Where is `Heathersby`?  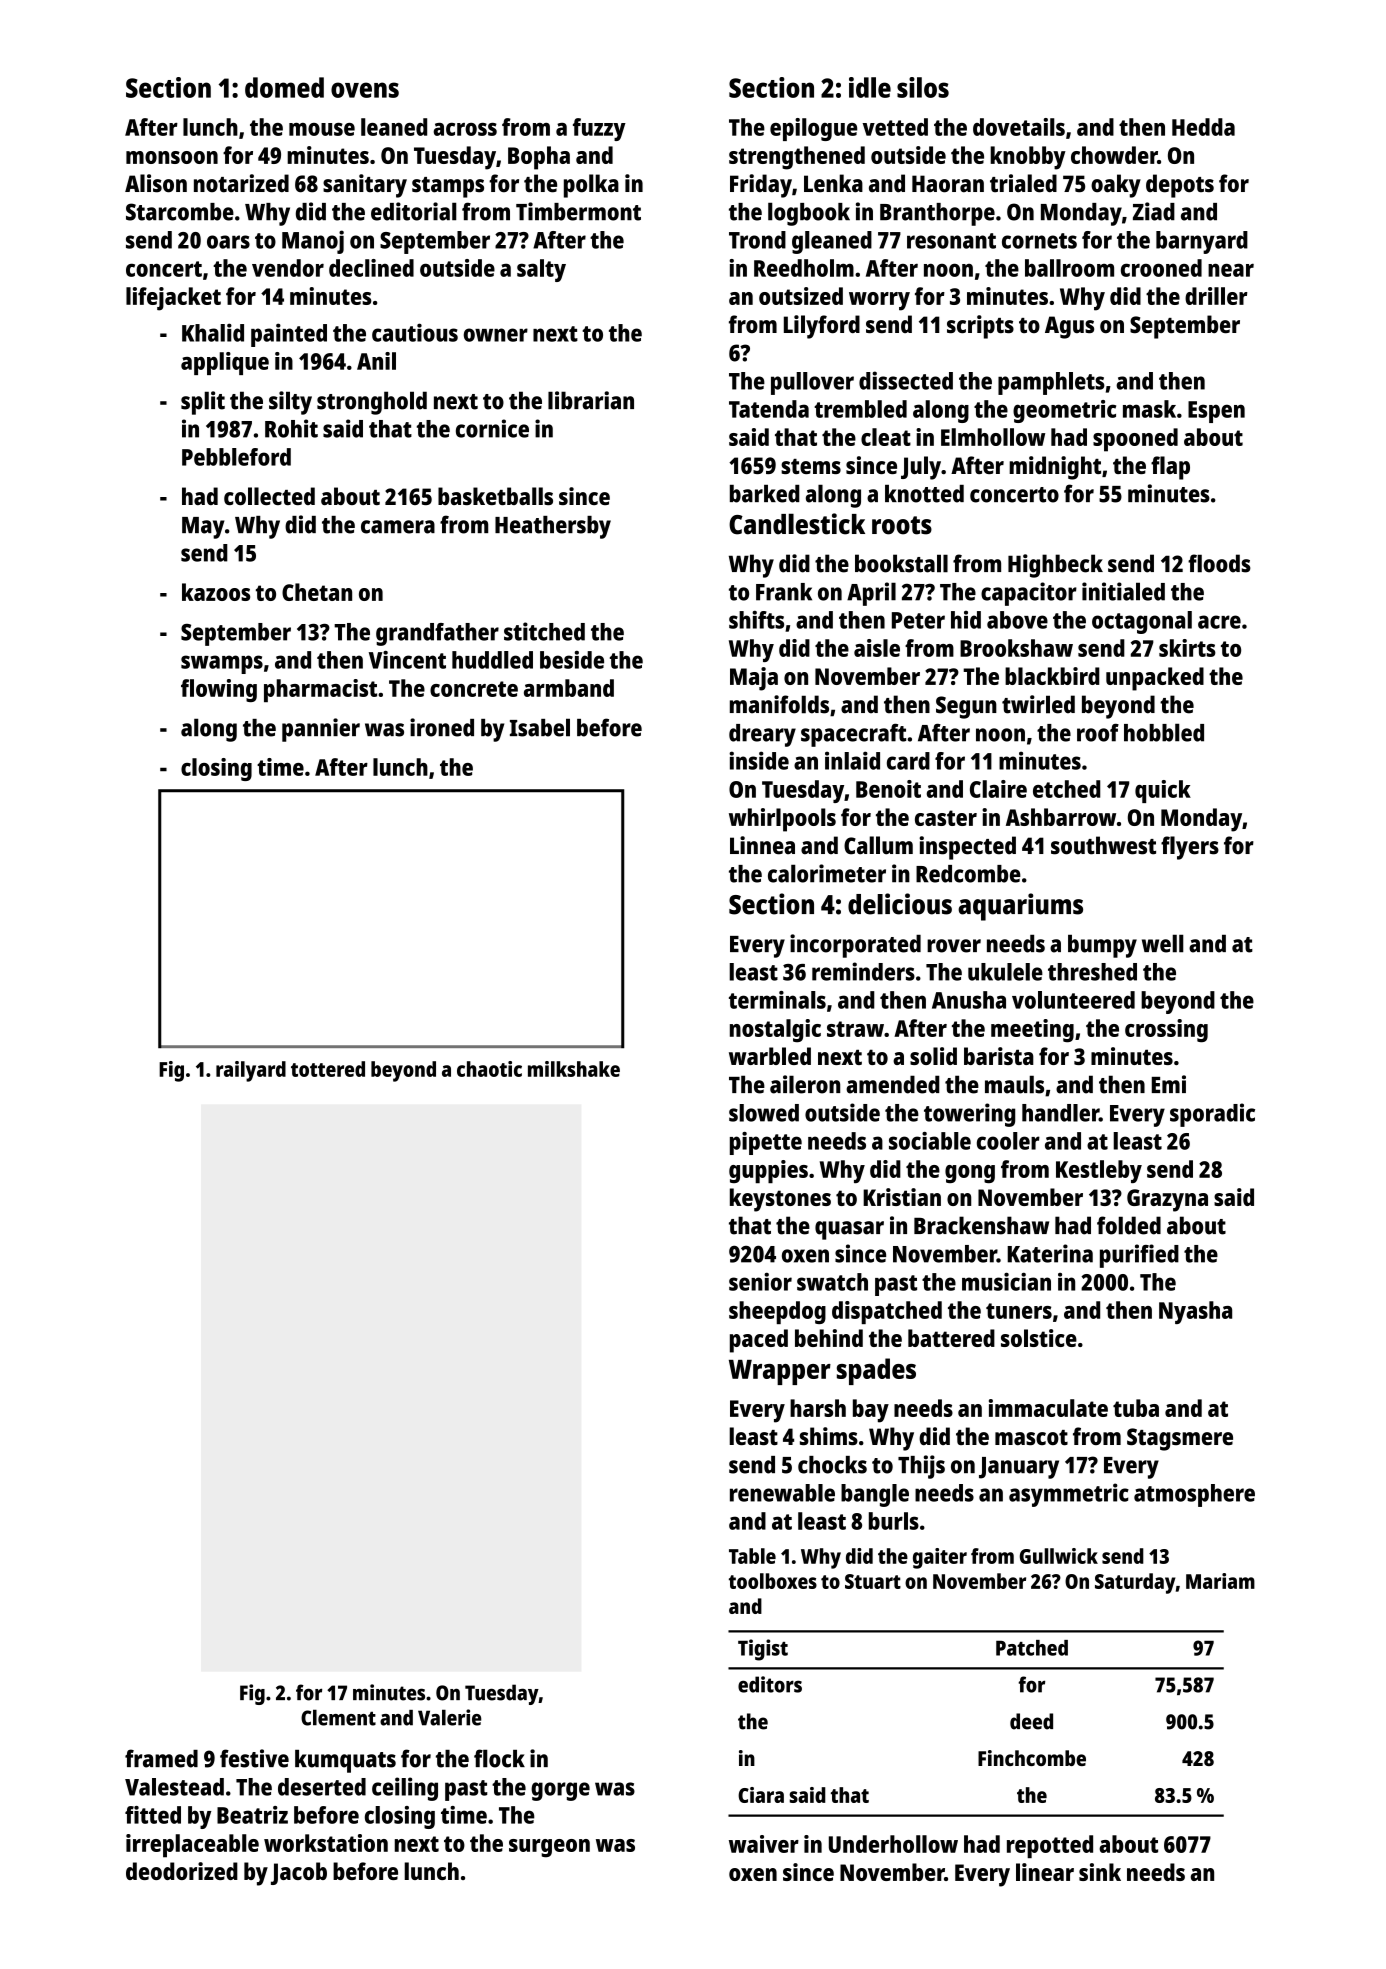 Heathersby is located at coordinates (553, 527).
